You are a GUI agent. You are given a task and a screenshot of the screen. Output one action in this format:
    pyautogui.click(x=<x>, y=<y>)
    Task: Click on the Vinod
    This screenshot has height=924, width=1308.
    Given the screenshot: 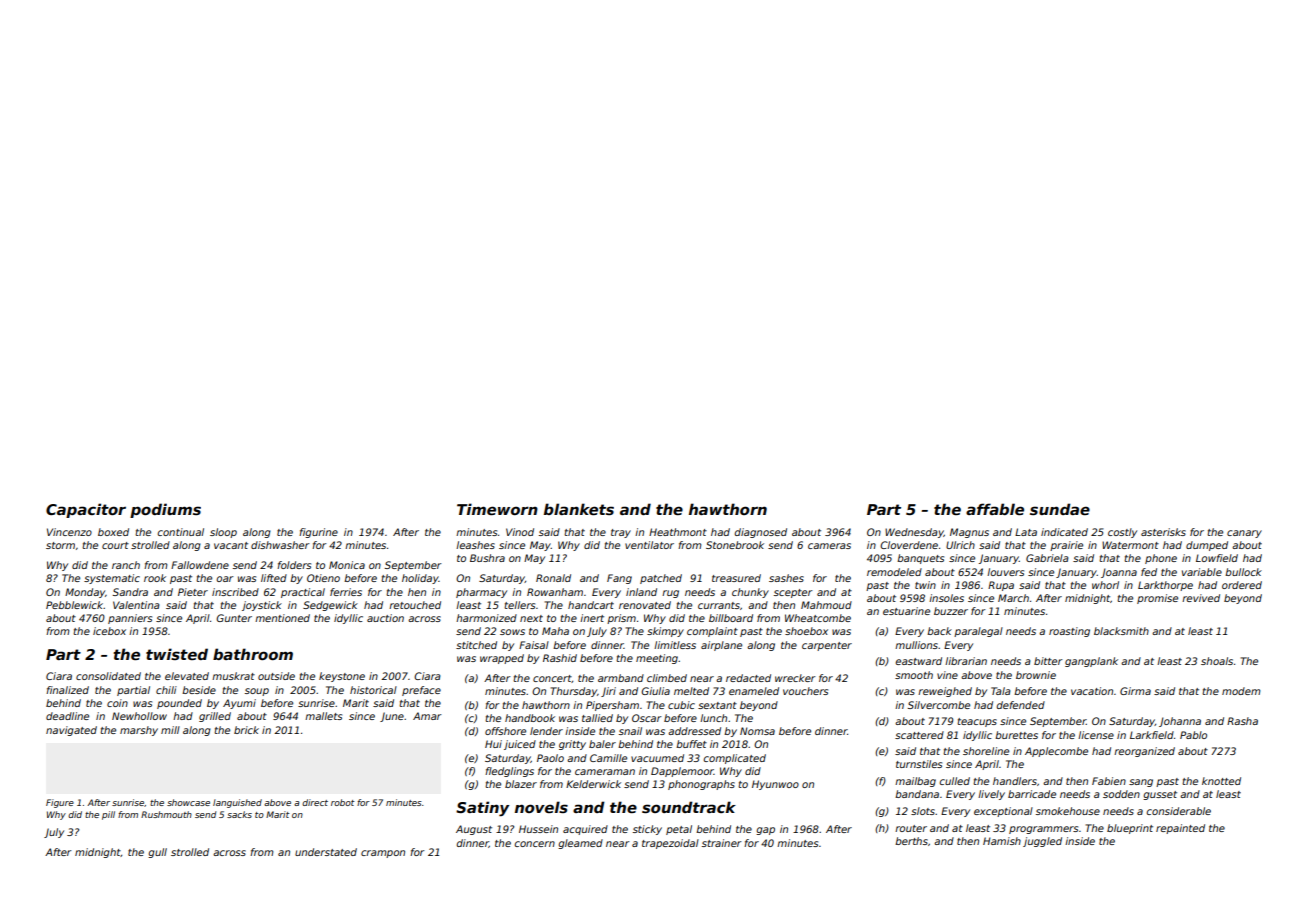 What is the action you would take?
    pyautogui.click(x=520, y=532)
